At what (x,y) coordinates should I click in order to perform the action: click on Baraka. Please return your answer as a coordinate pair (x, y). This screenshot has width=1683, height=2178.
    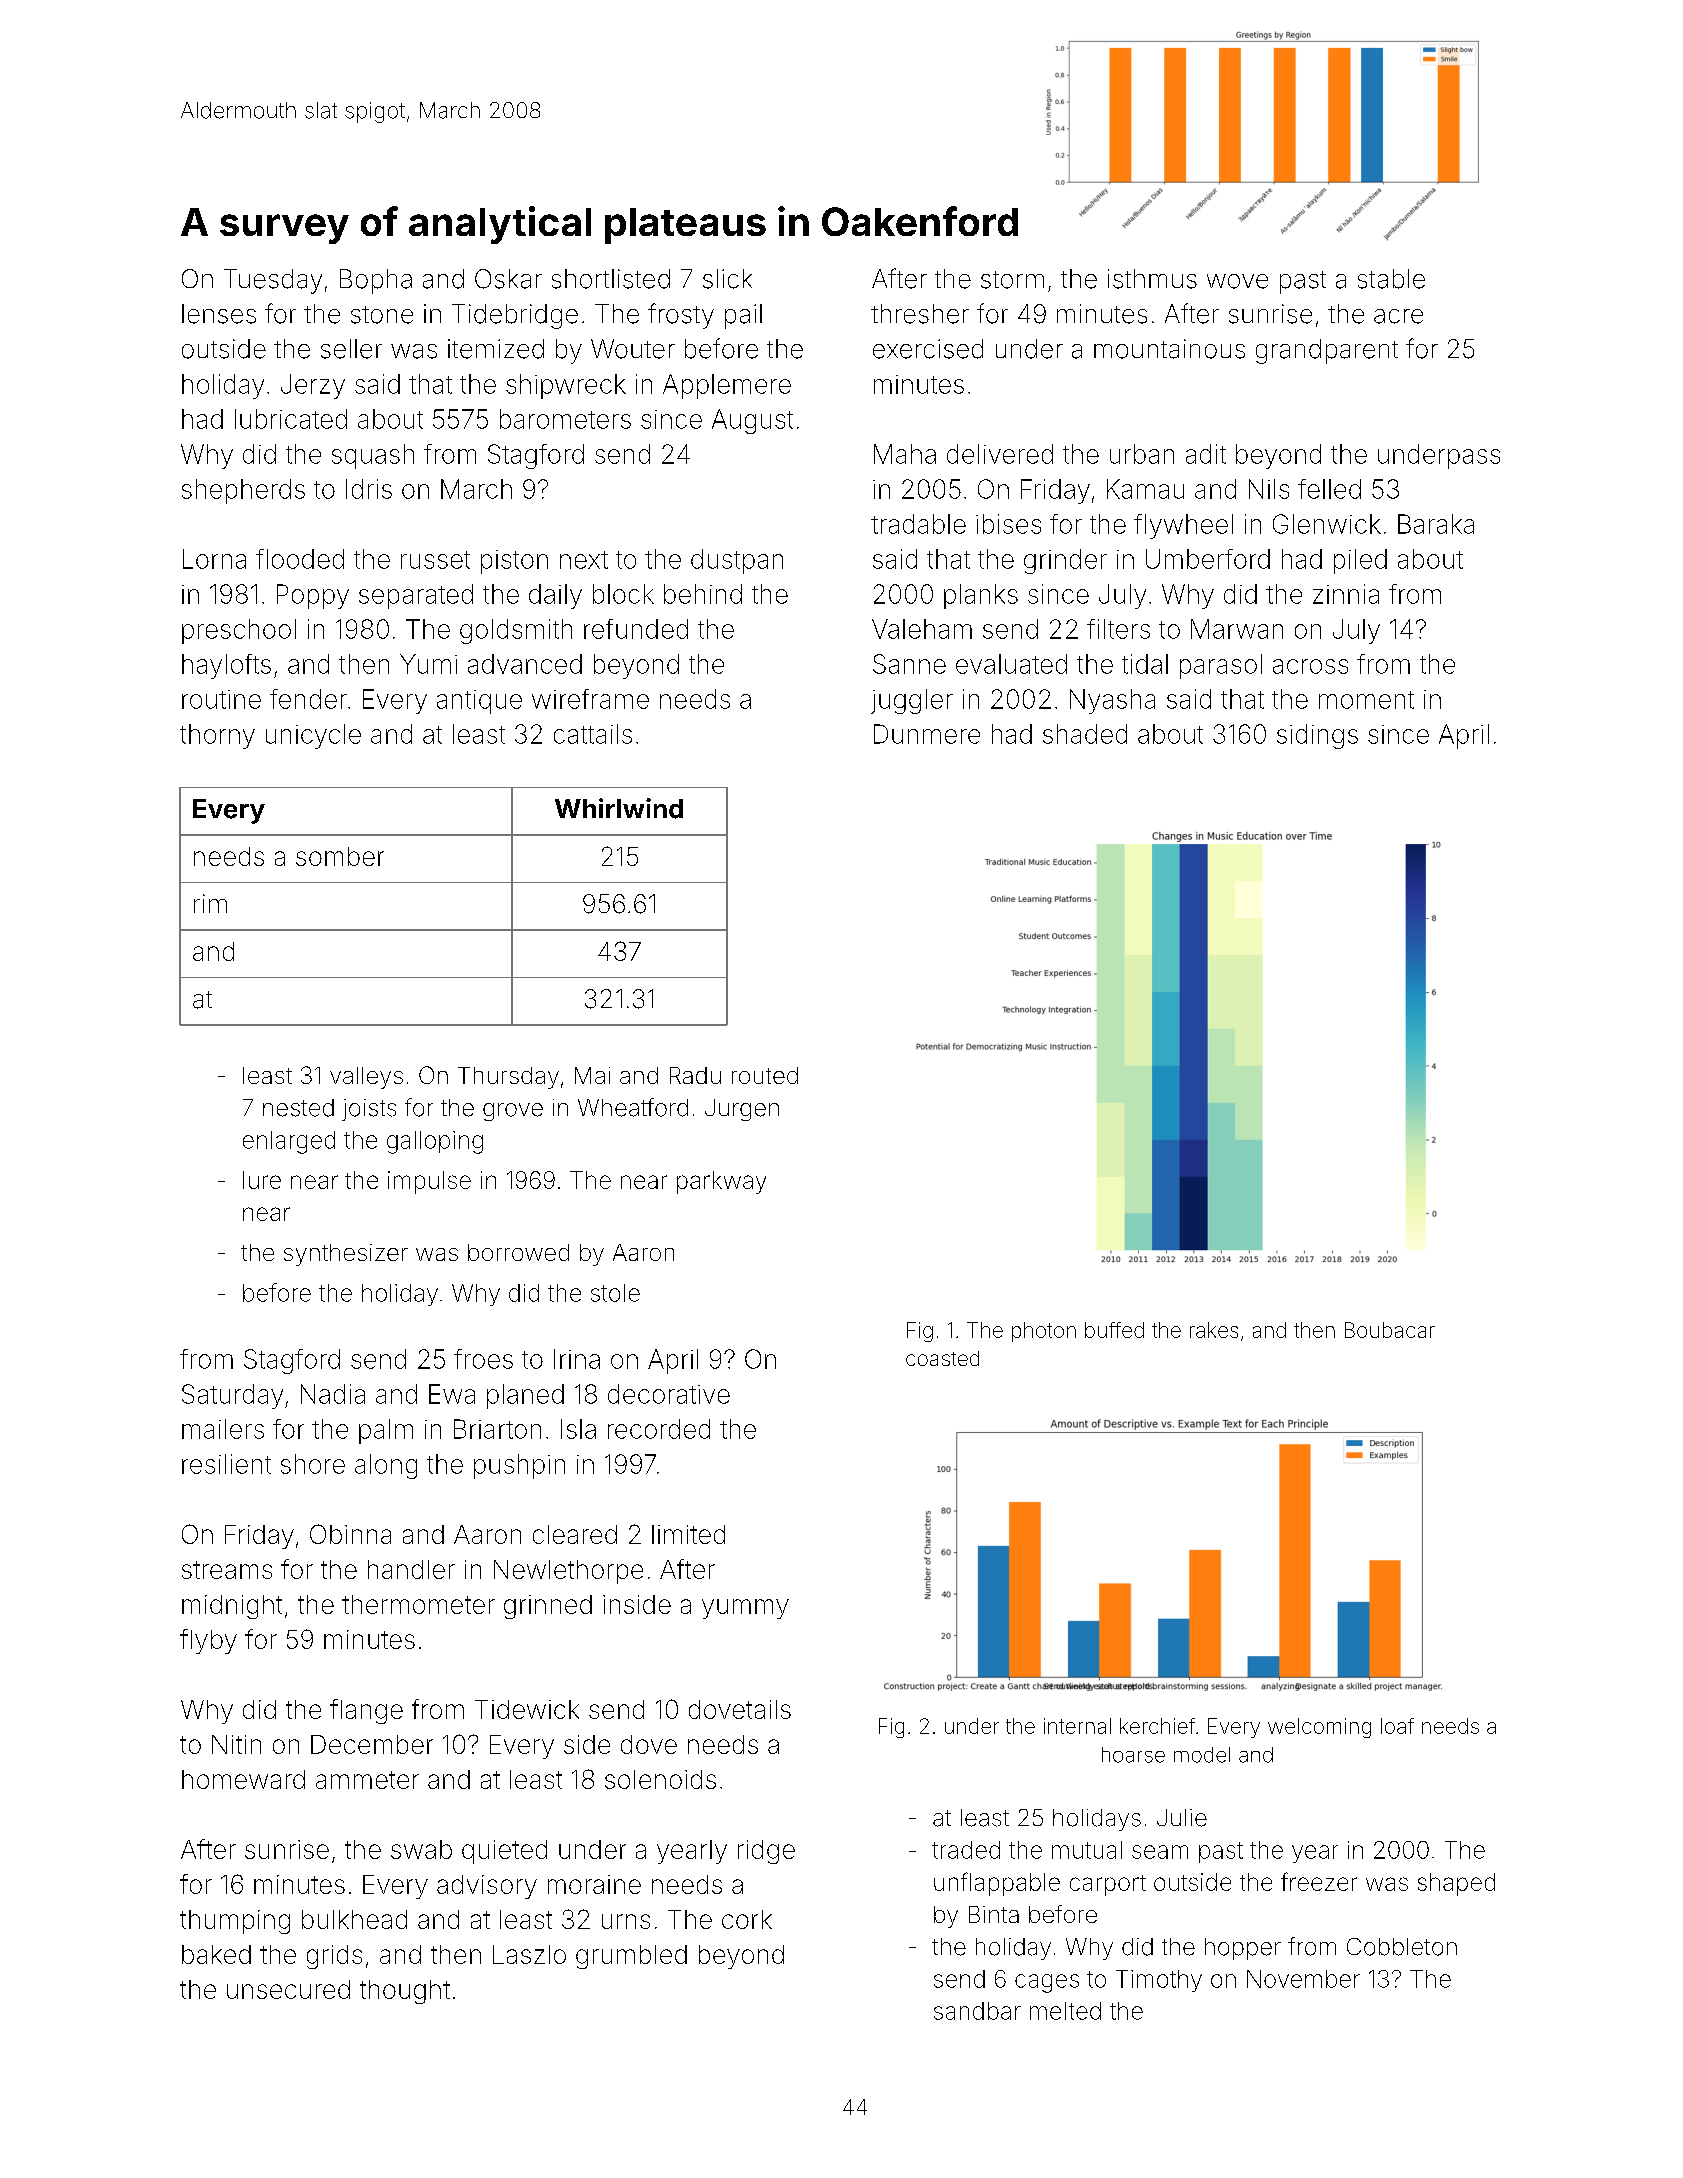
    Looking at the image, I should click on (1436, 524).
